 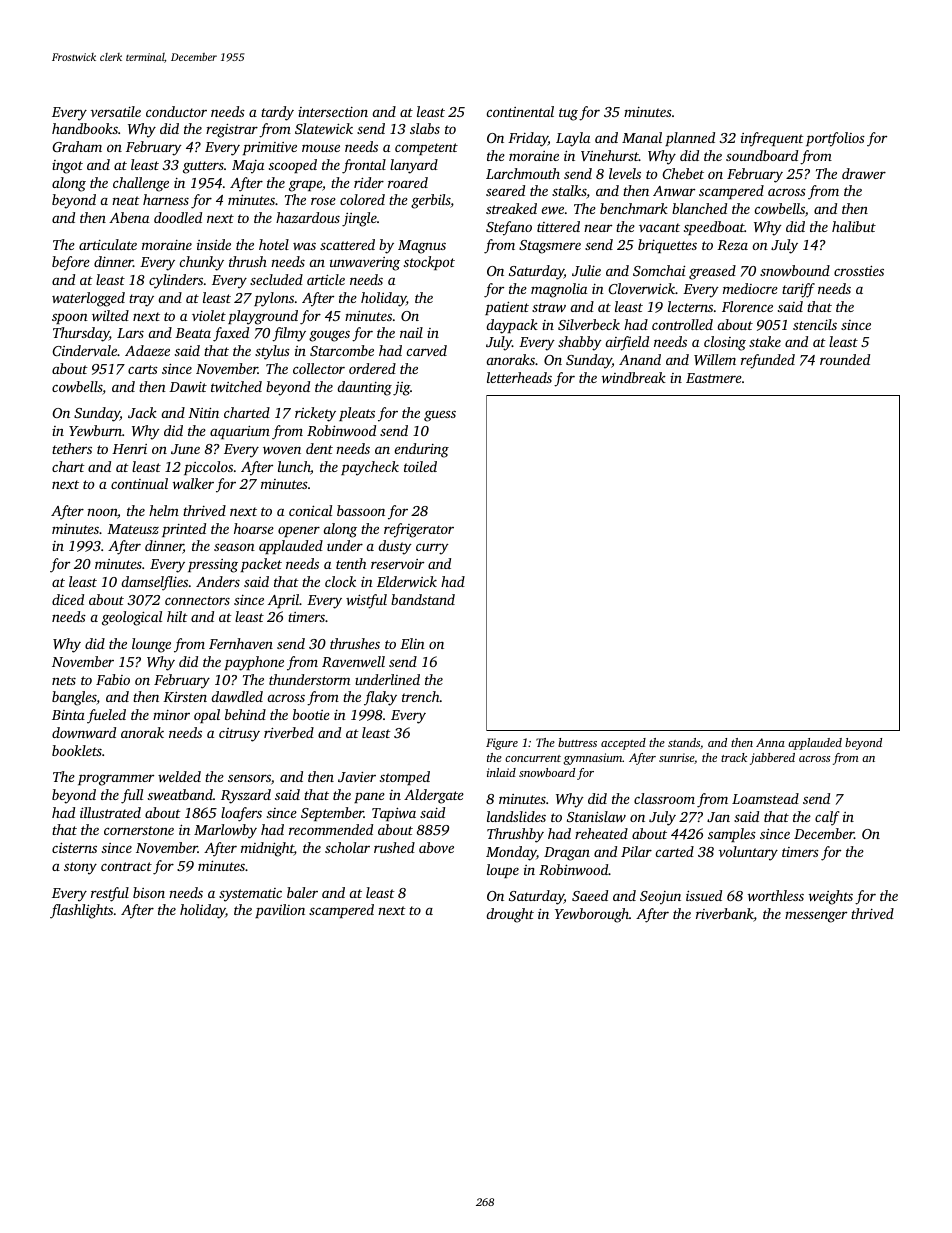 What do you see at coordinates (568, 114) in the document?
I see `tug` at bounding box center [568, 114].
